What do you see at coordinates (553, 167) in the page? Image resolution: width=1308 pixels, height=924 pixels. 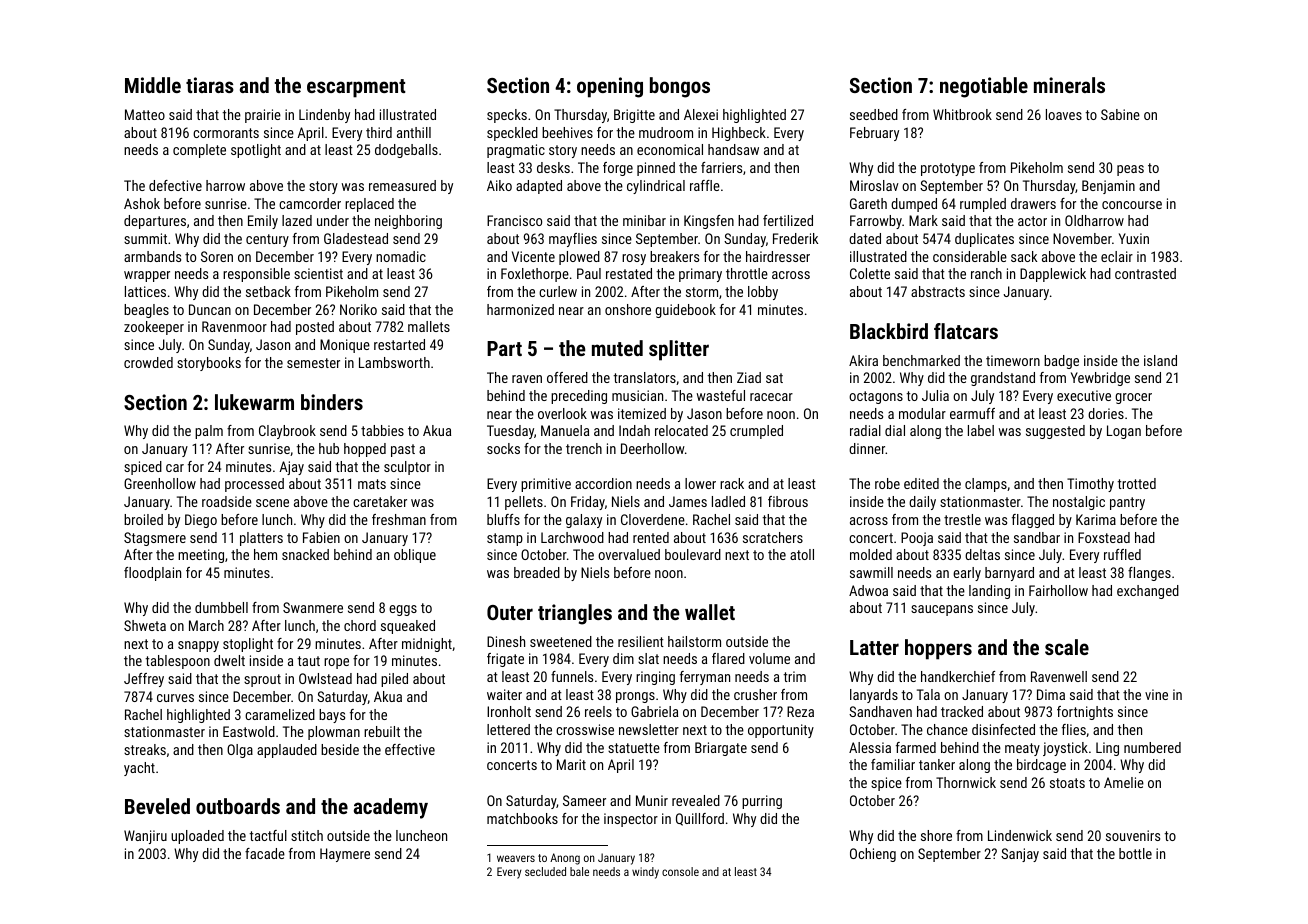 I see `desks` at bounding box center [553, 167].
